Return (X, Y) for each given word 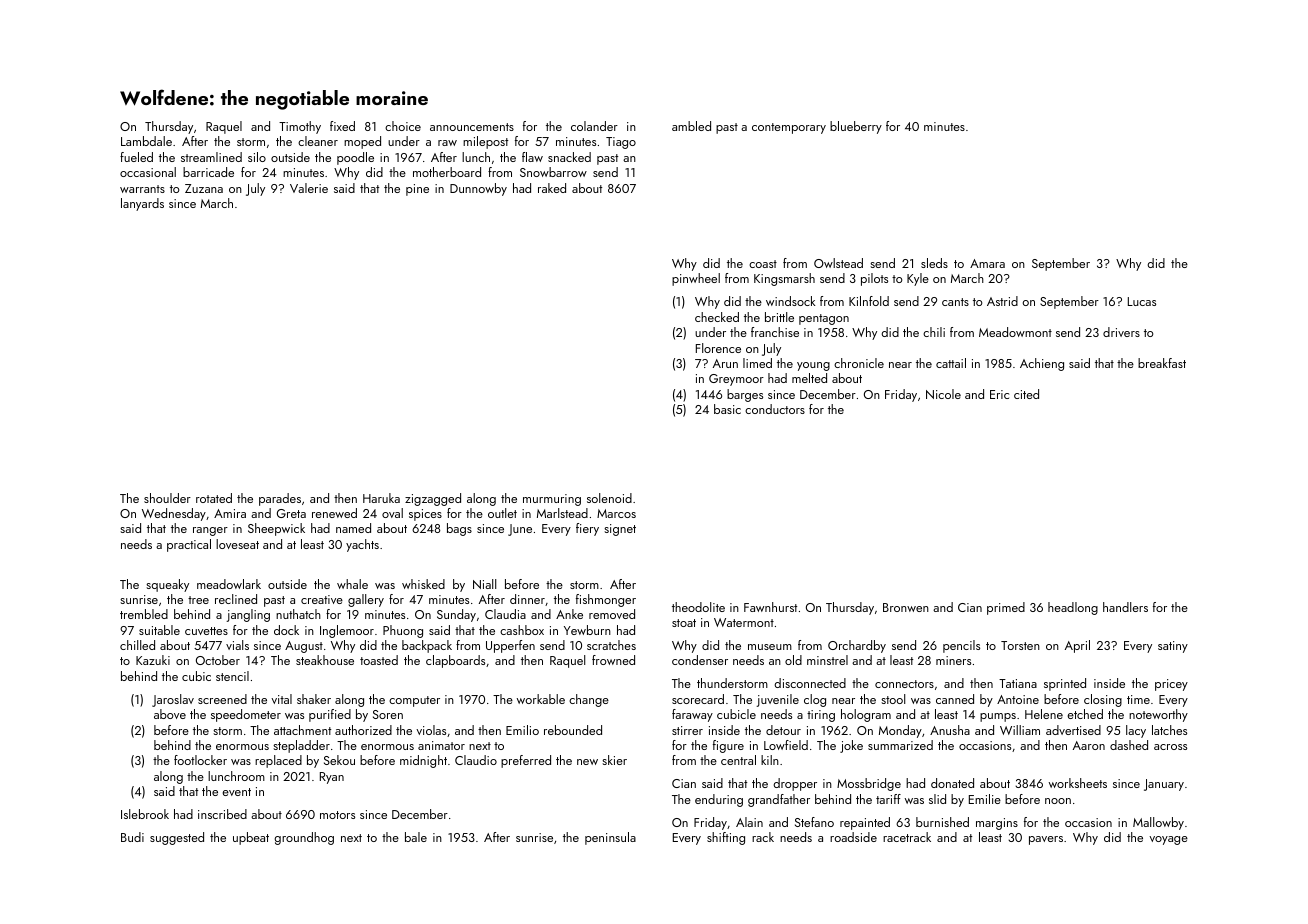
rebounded (573, 730)
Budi (132, 837)
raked (552, 188)
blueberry (856, 127)
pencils (961, 646)
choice (403, 126)
